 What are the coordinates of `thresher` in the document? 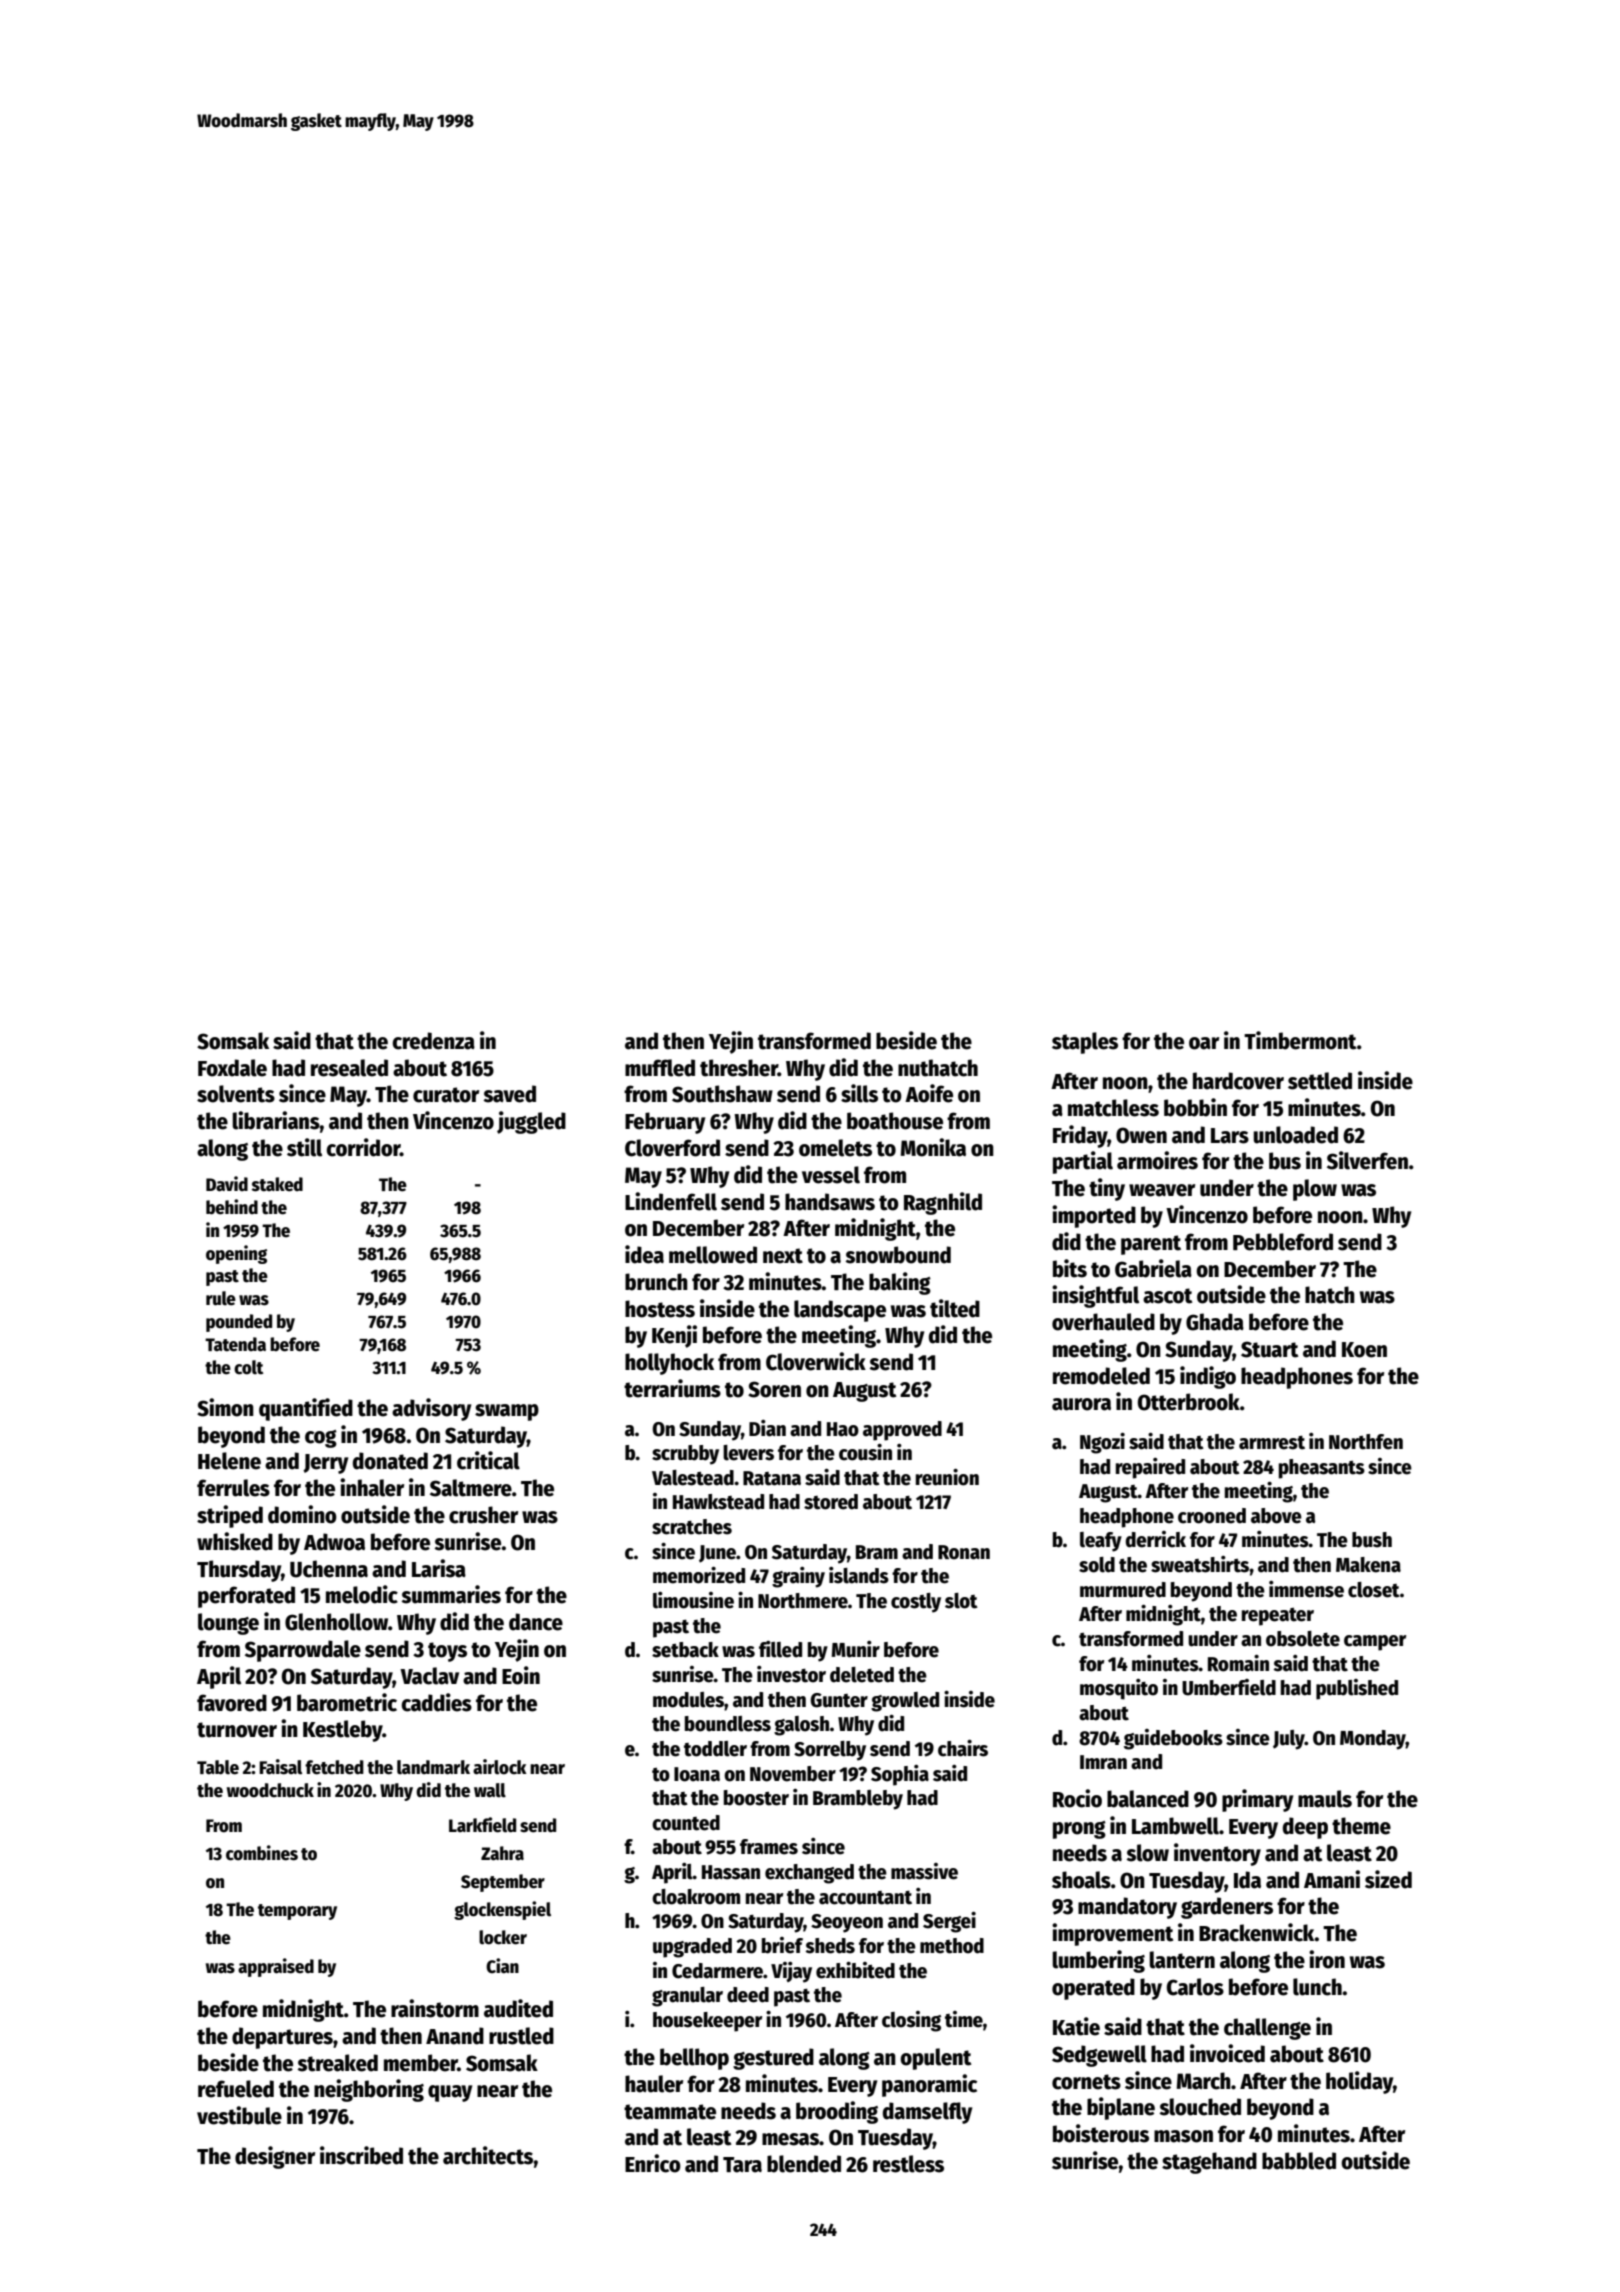 It's located at (739, 1068).
